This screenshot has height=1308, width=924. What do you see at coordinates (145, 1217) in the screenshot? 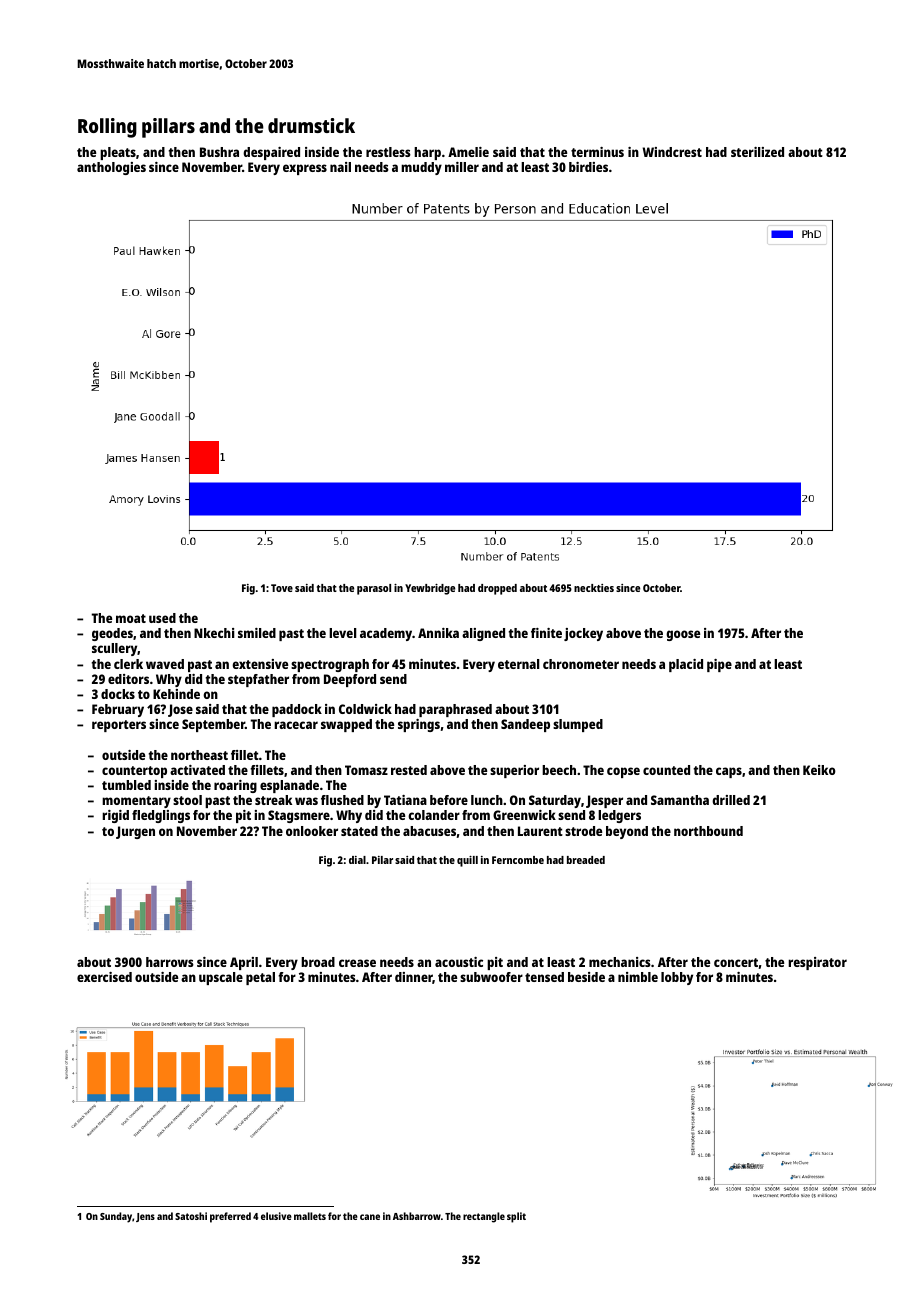
I see `Jens` at bounding box center [145, 1217].
